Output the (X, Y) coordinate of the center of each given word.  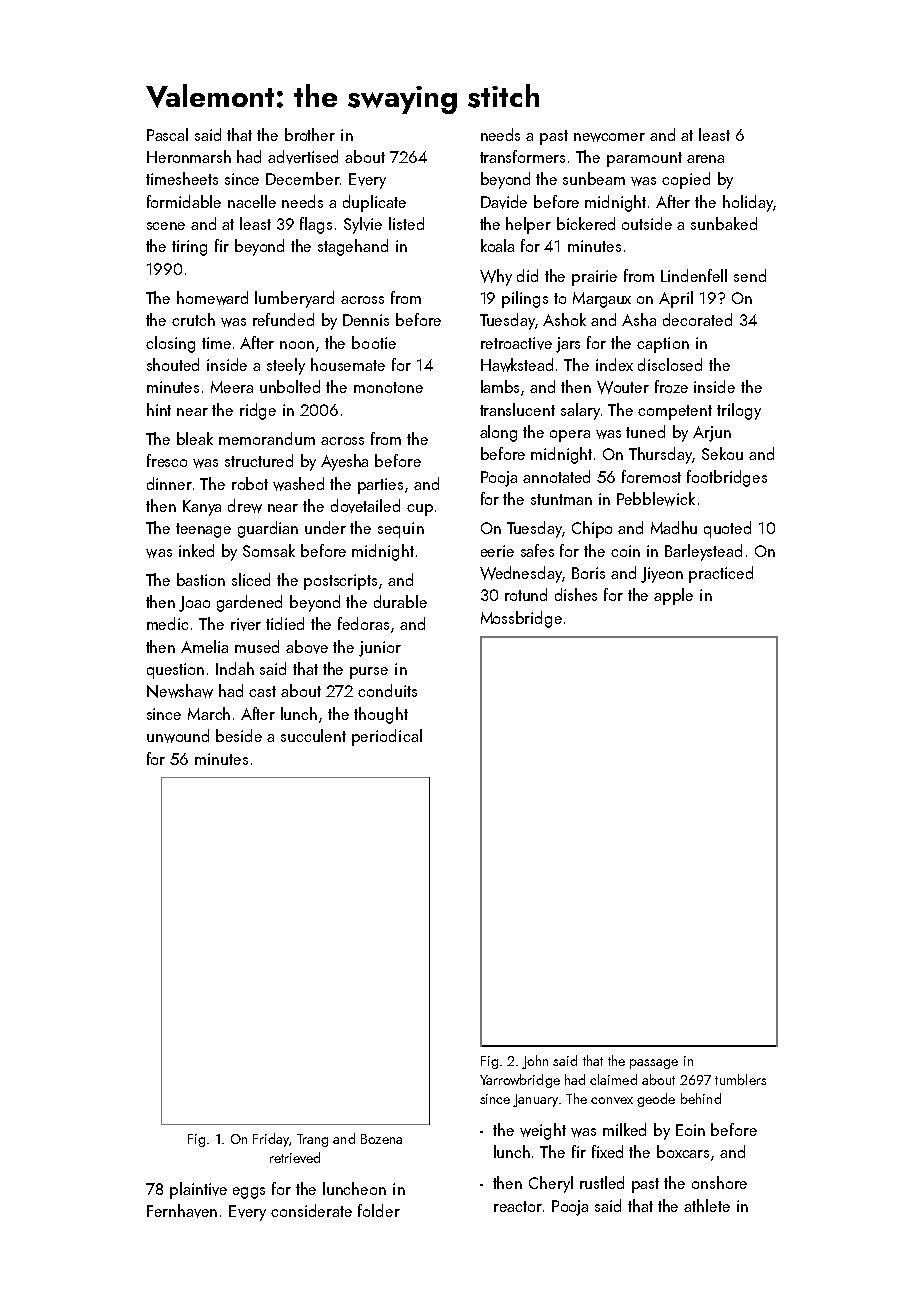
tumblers (740, 1079)
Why (496, 277)
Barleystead (703, 552)
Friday (271, 1140)
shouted (173, 364)
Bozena (381, 1139)
